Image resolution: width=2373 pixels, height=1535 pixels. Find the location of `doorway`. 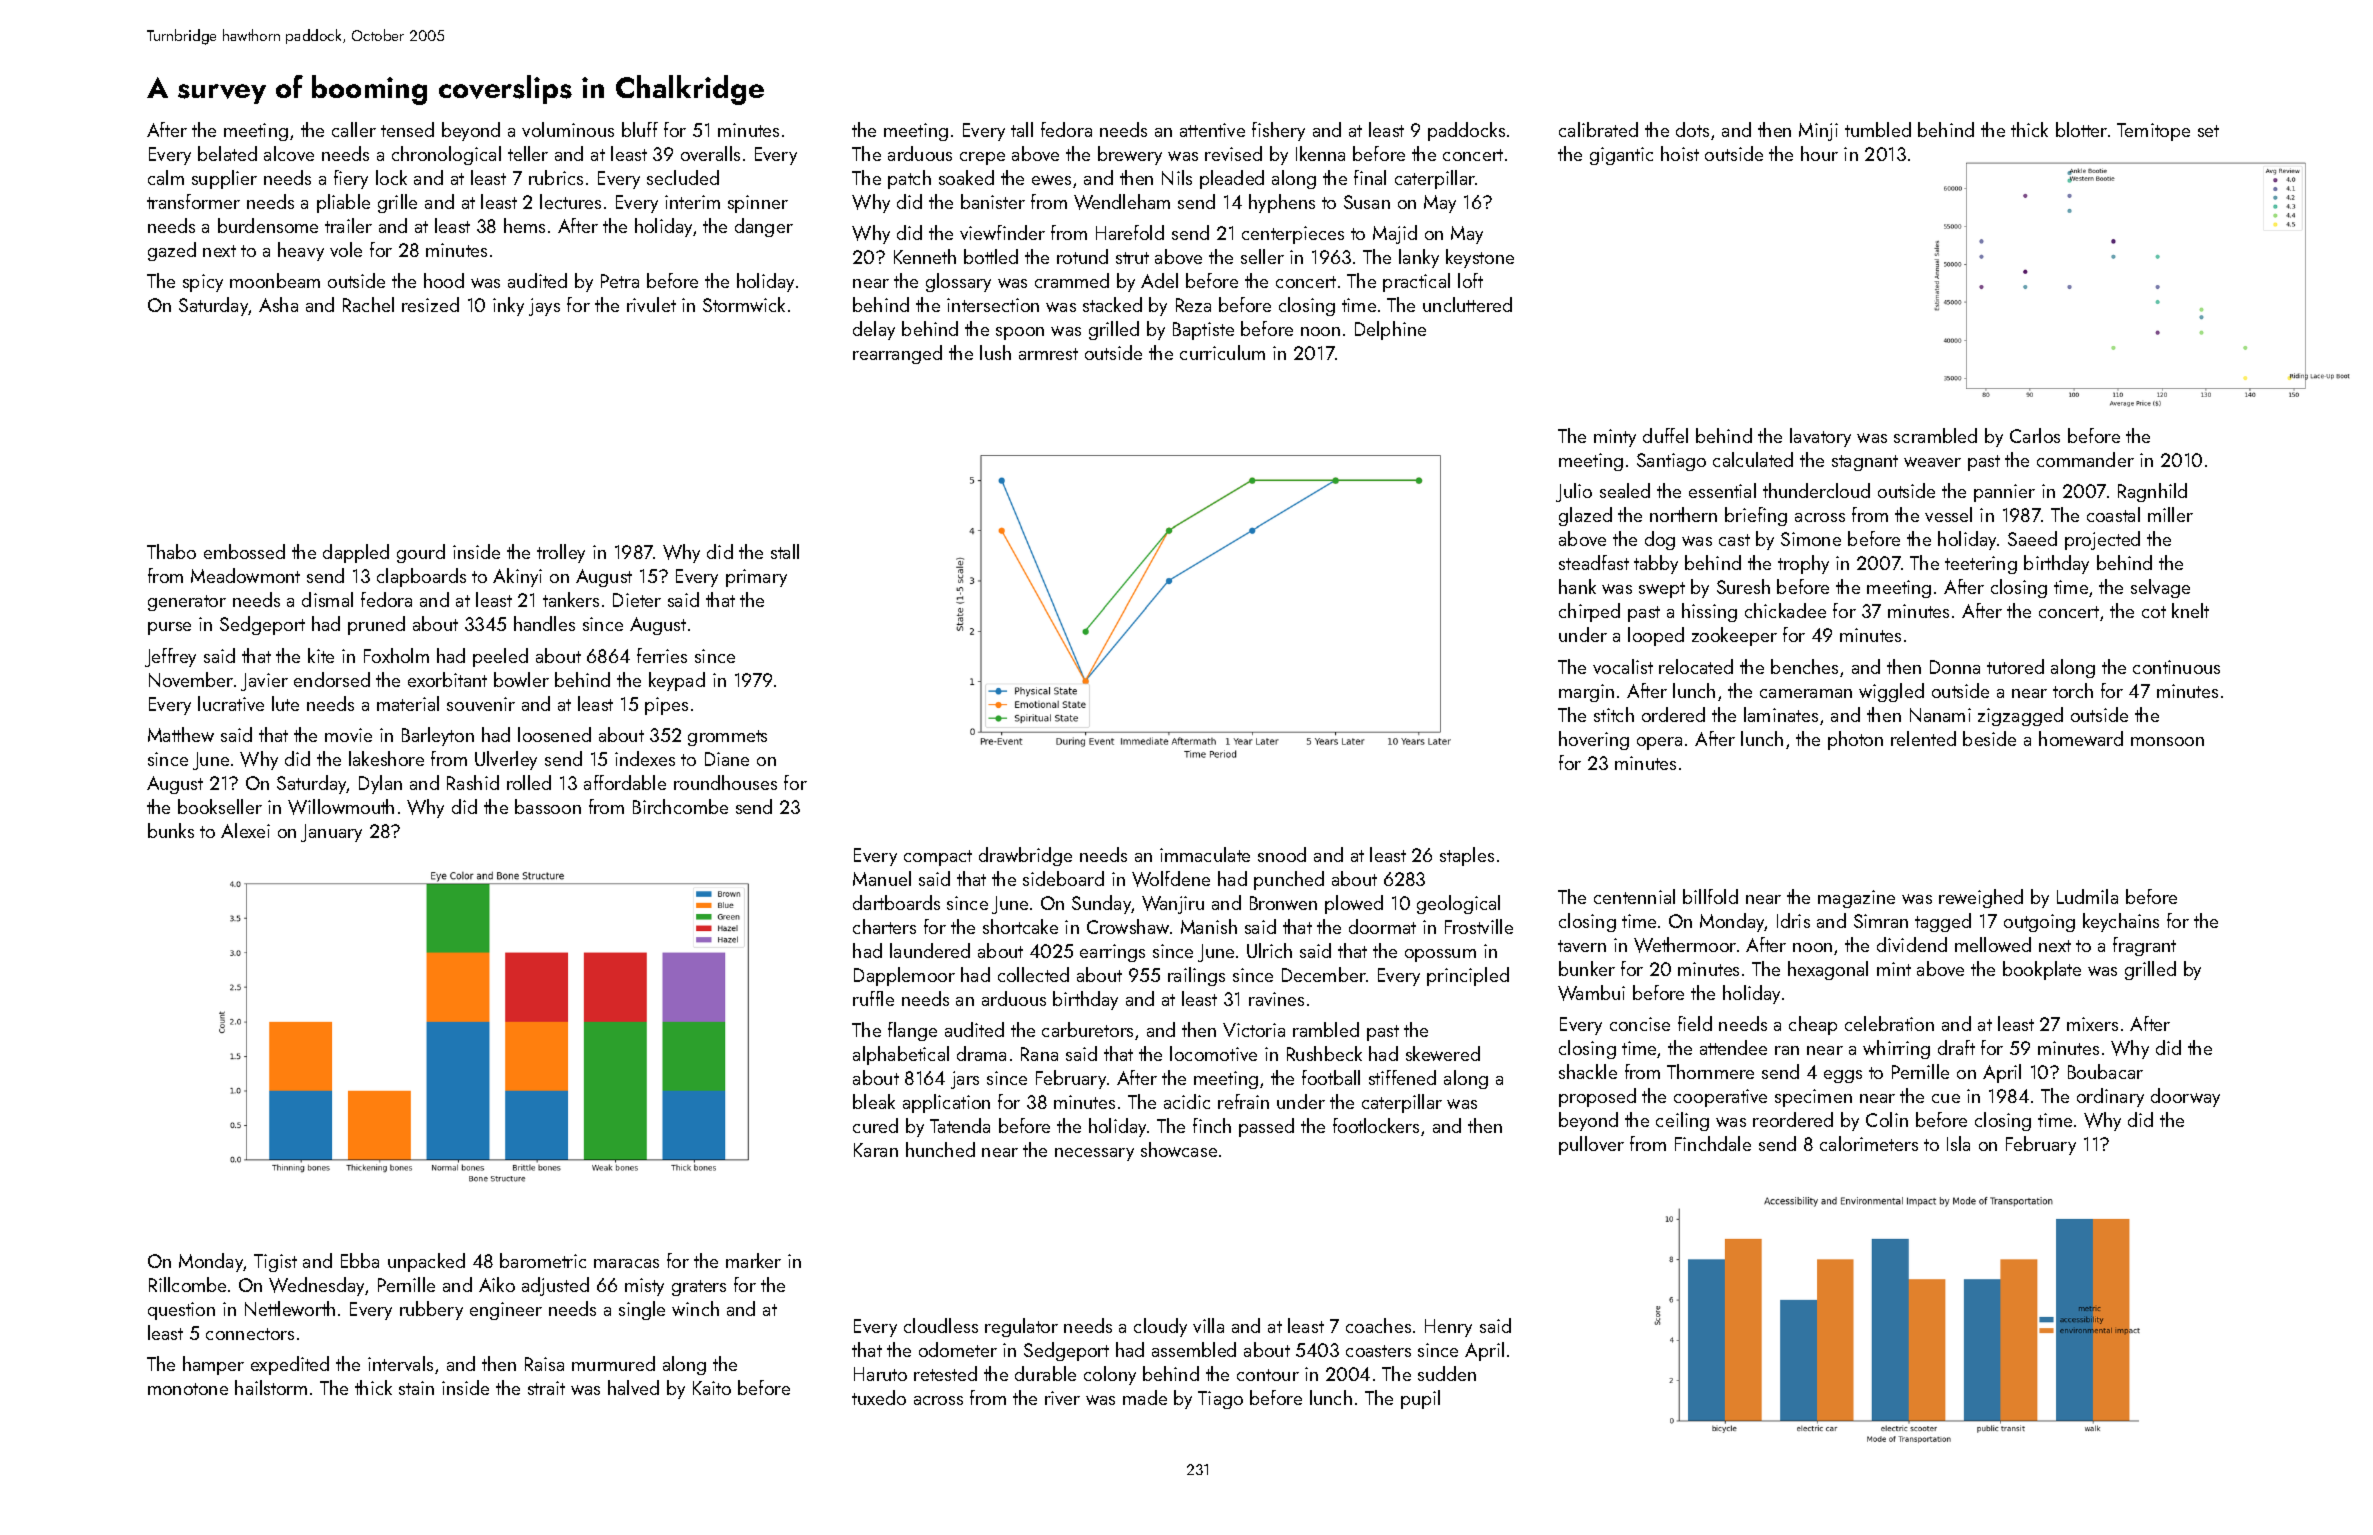

doorway is located at coordinates (2185, 1097).
